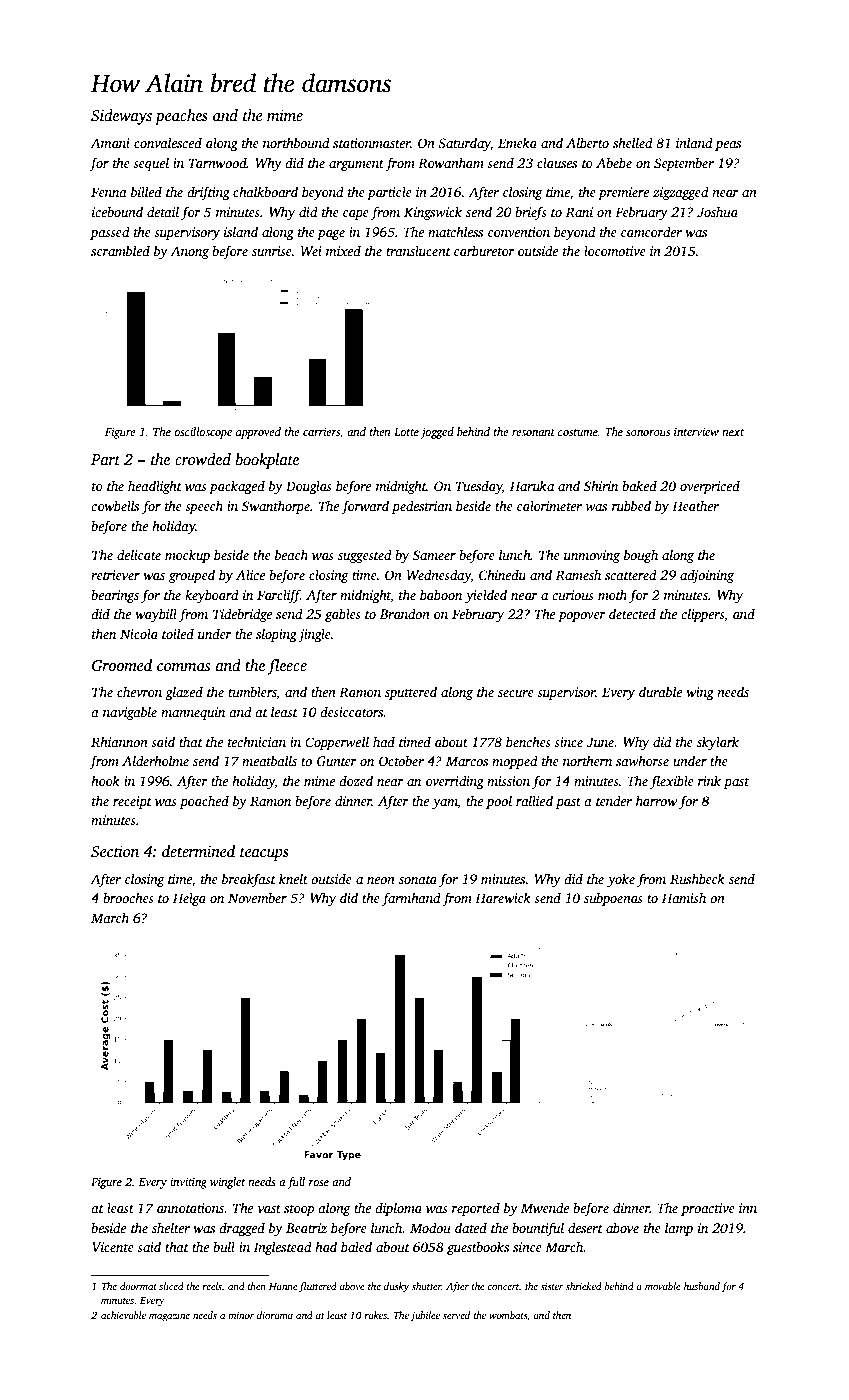 This document has height=1400, width=849. Describe the element at coordinates (372, 143) in the document. I see `stationmaster` at that location.
